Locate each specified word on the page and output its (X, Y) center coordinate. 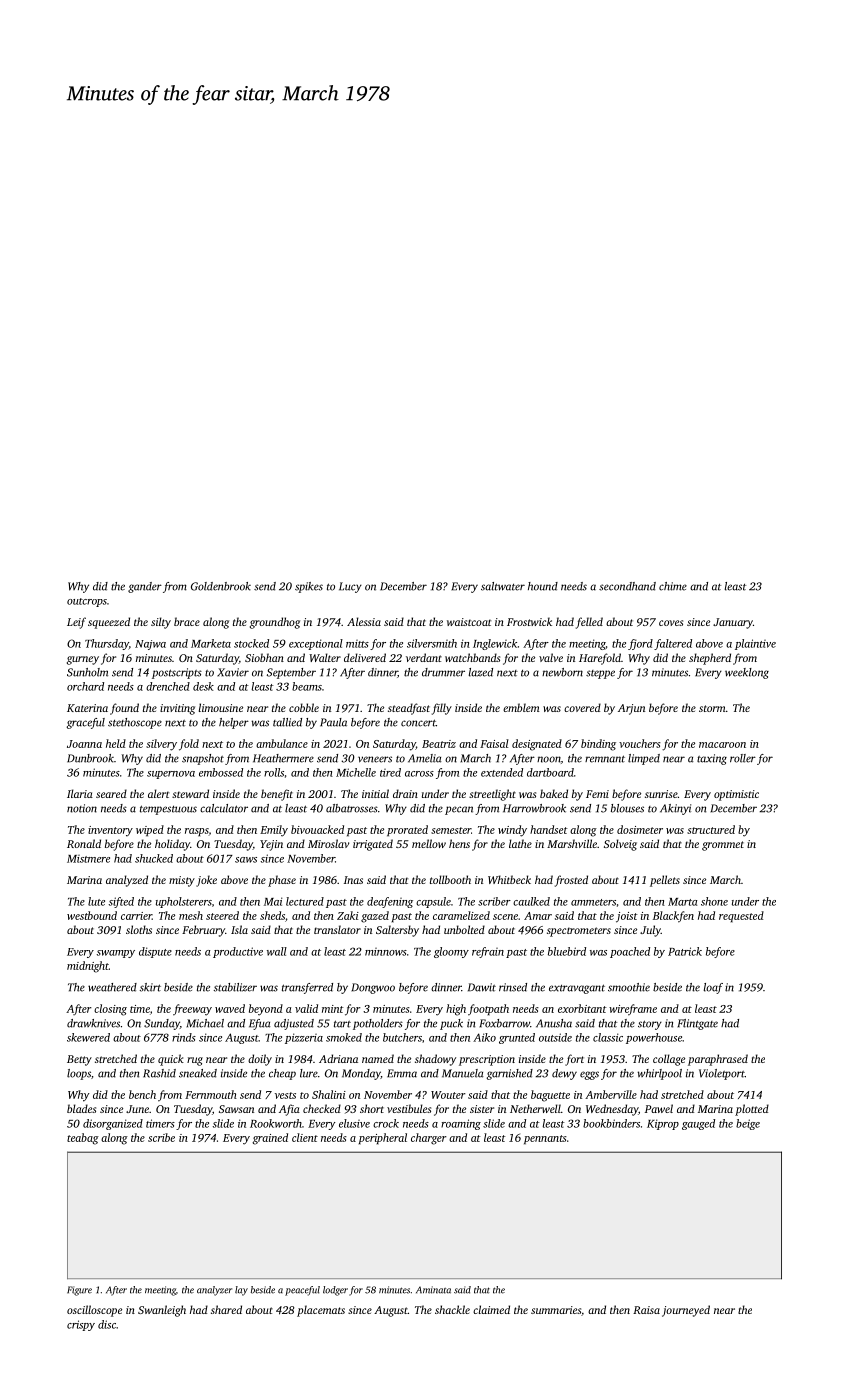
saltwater (503, 586)
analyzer (214, 1291)
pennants (545, 1140)
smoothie (629, 987)
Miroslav (328, 843)
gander (145, 587)
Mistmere (88, 859)
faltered (673, 644)
